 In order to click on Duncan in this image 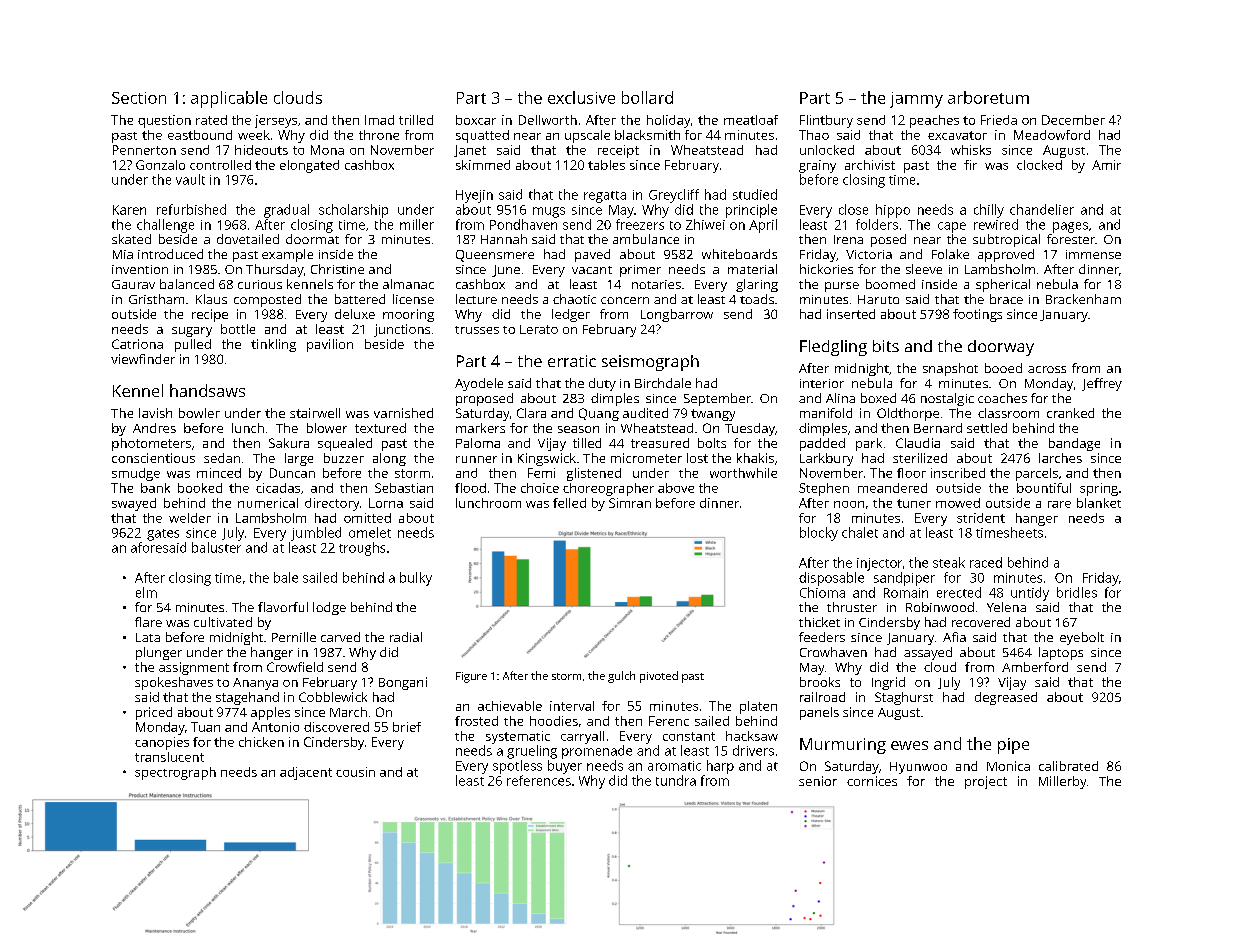, I will do `click(292, 473)`.
